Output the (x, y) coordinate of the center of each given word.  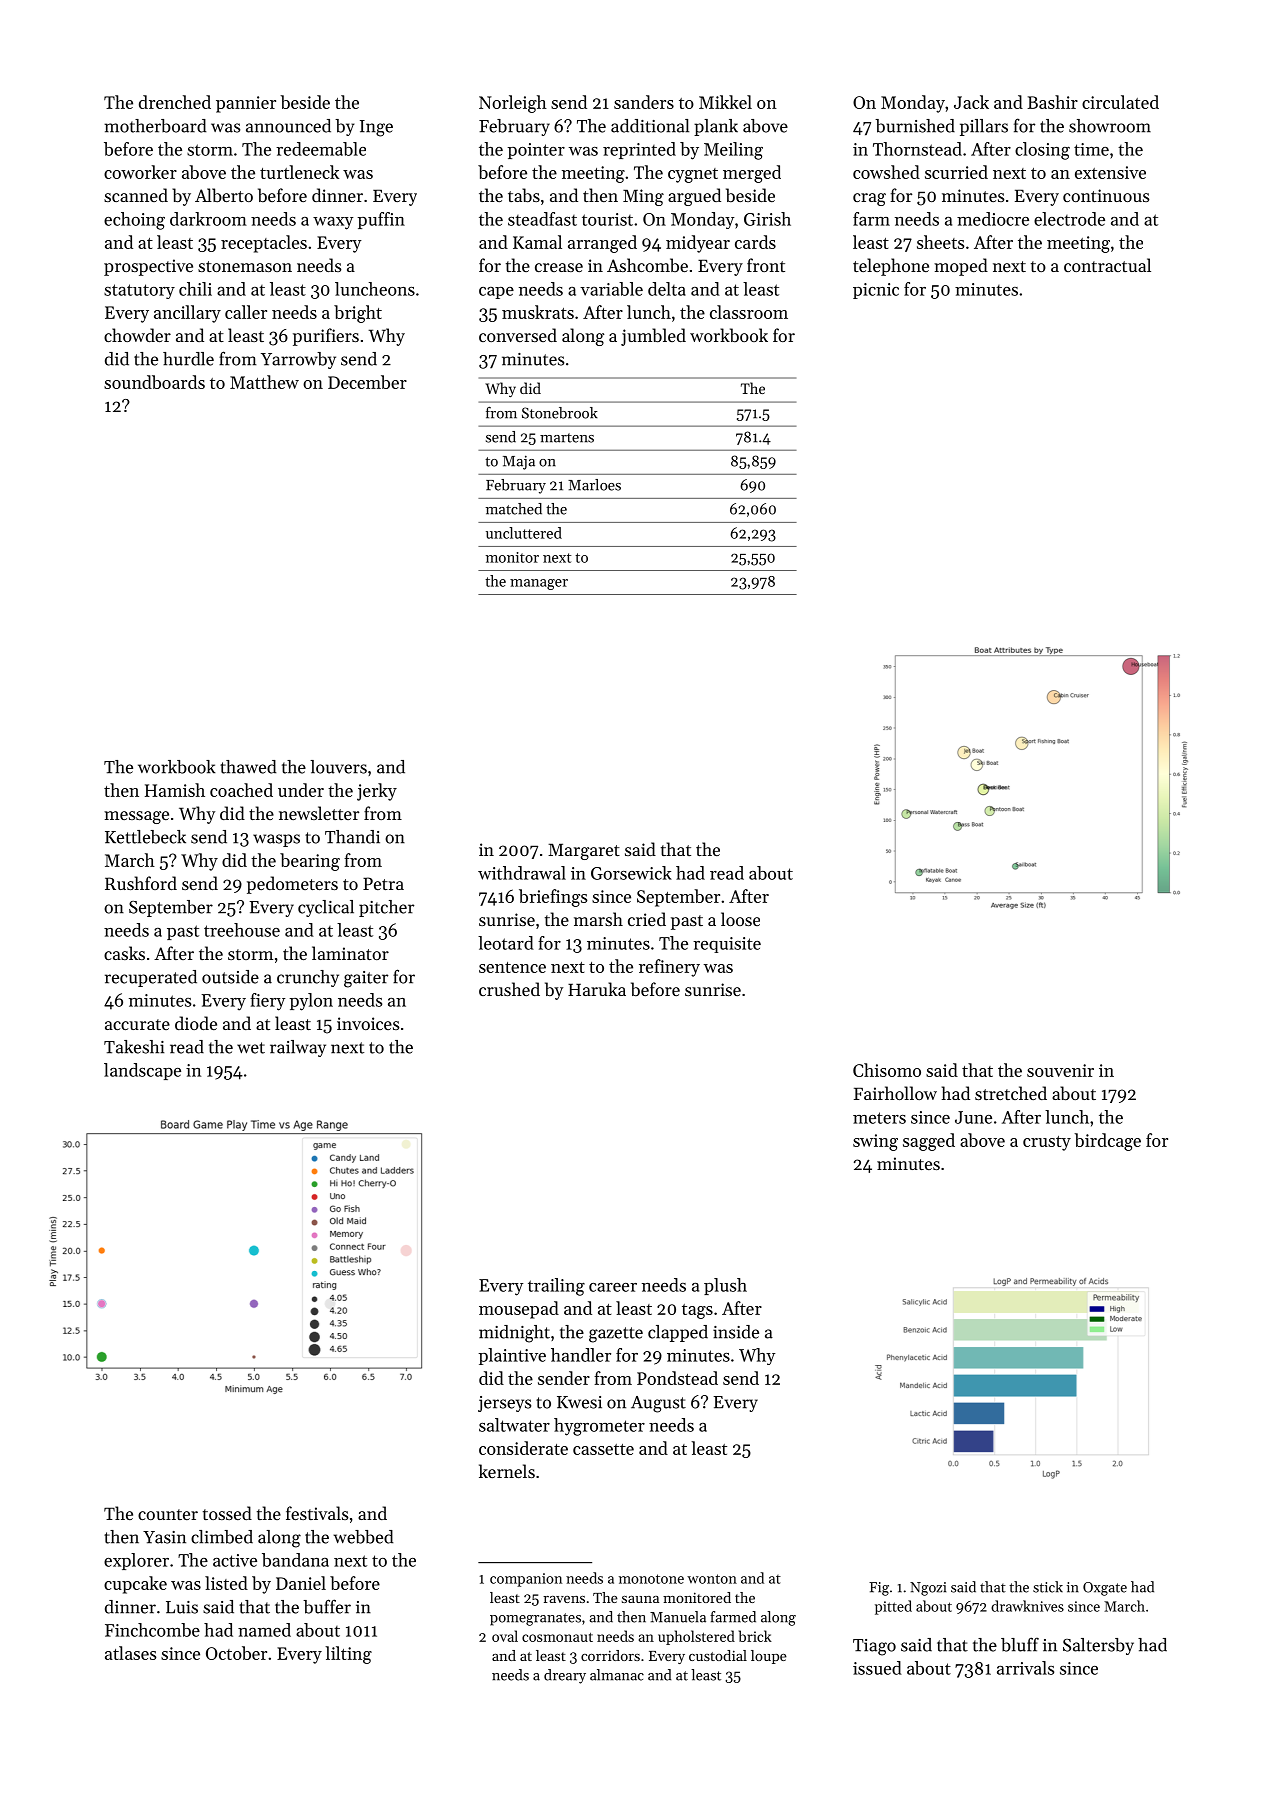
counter (168, 1514)
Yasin (164, 1537)
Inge (376, 128)
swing (875, 1142)
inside (736, 1332)
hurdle (188, 359)
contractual (1107, 265)
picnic (876, 291)
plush (725, 1286)
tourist (607, 219)
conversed (518, 335)
